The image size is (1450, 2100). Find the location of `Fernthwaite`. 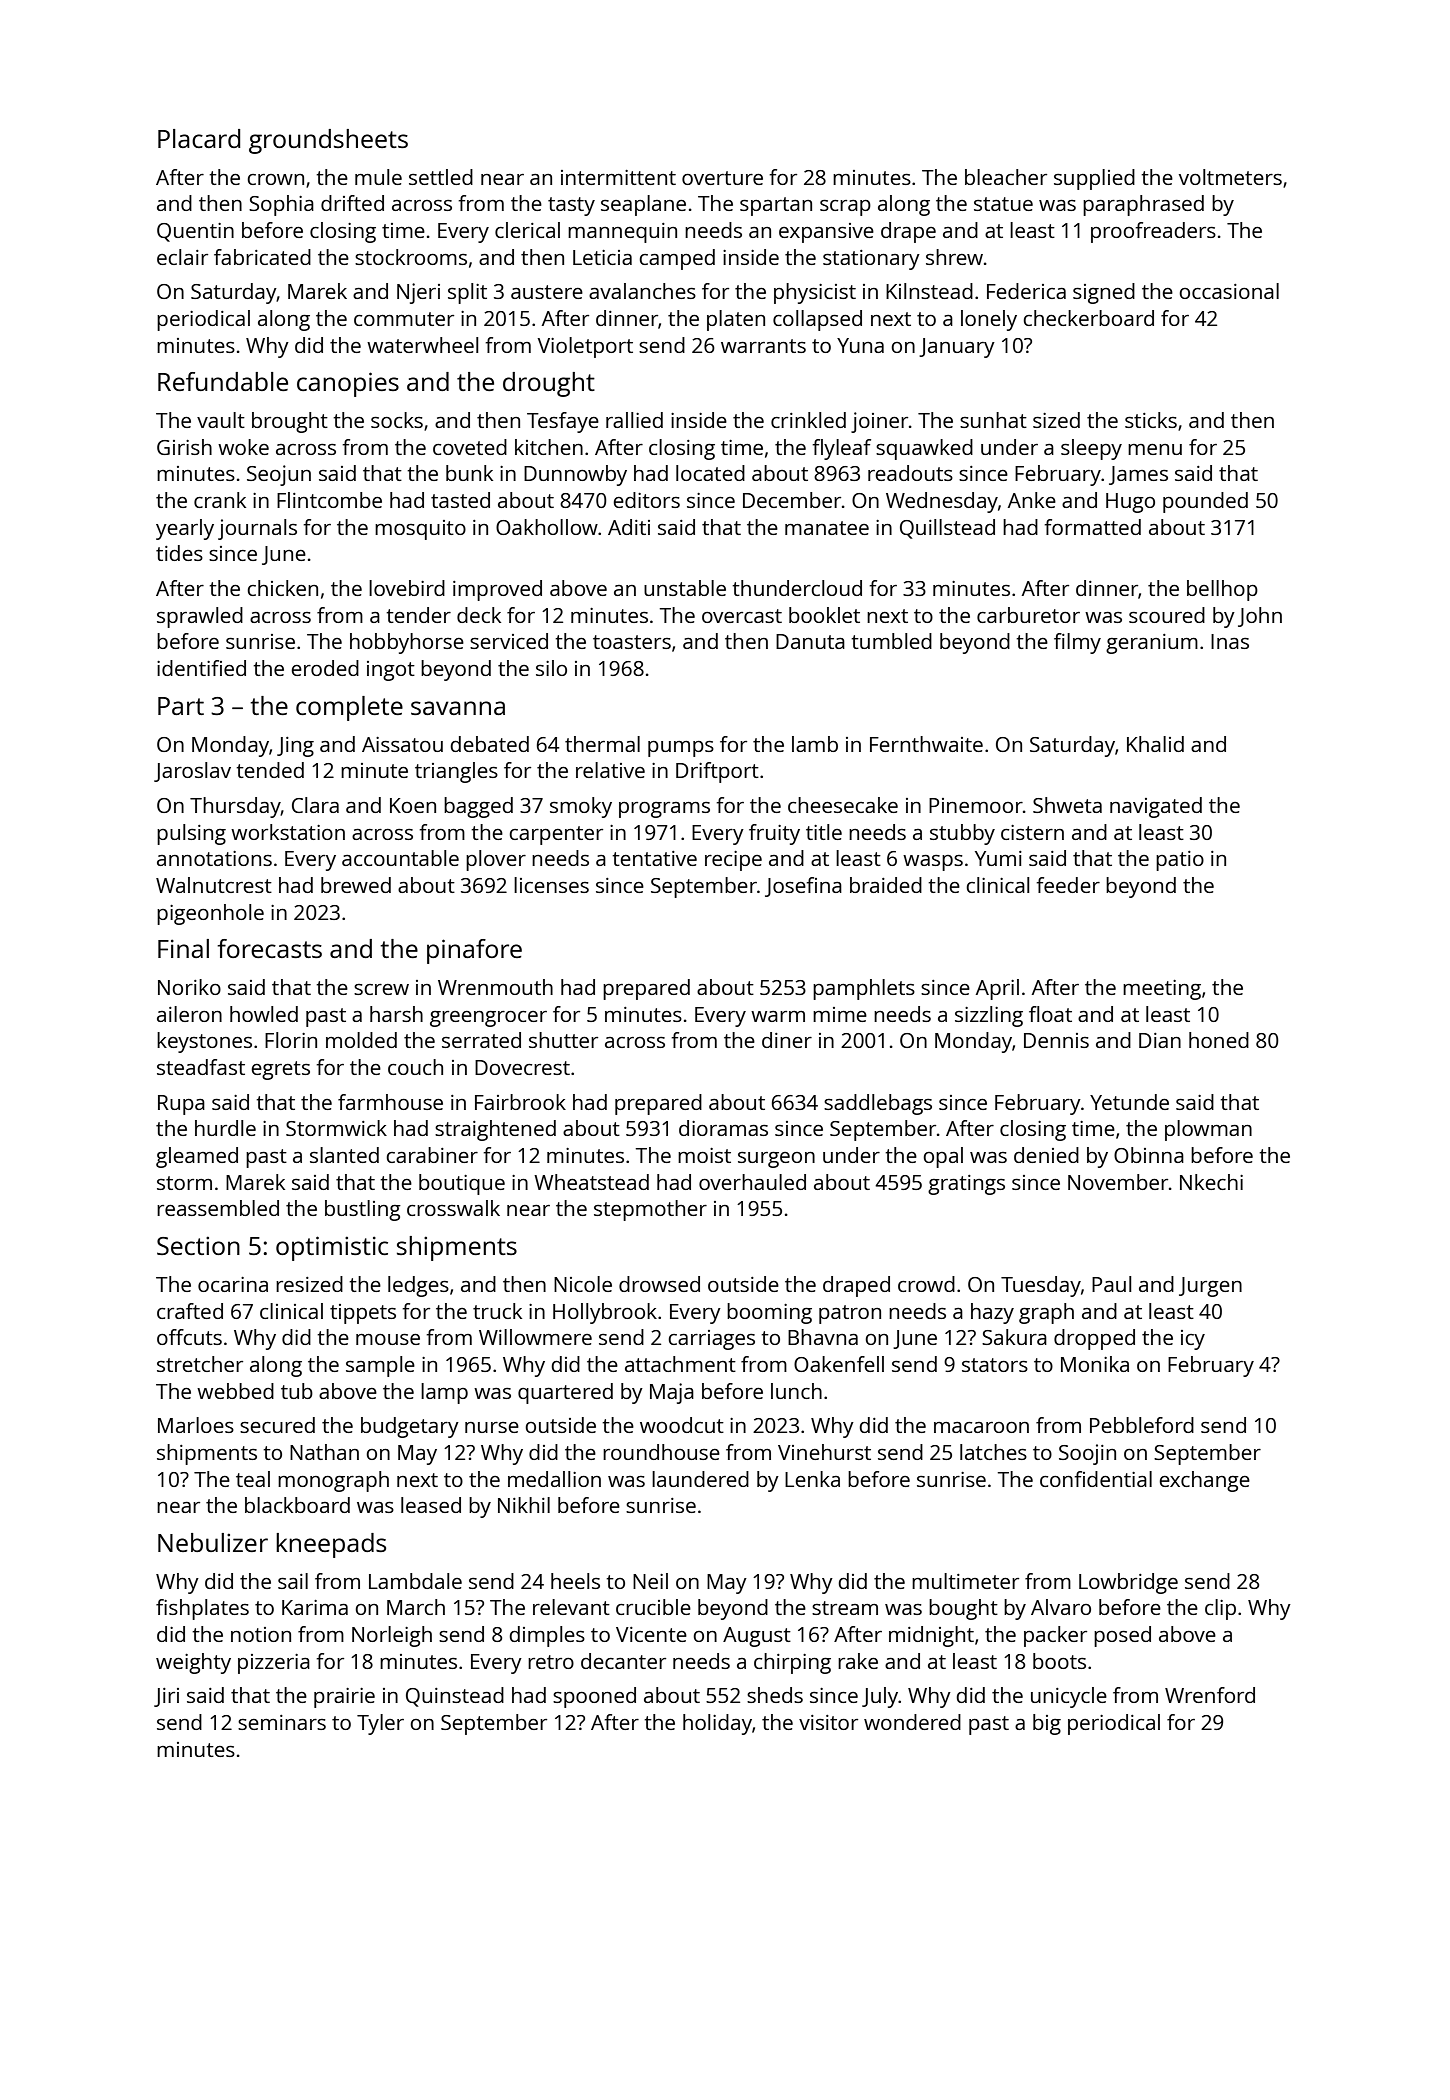

Fernthwaite is located at coordinates (926, 744).
